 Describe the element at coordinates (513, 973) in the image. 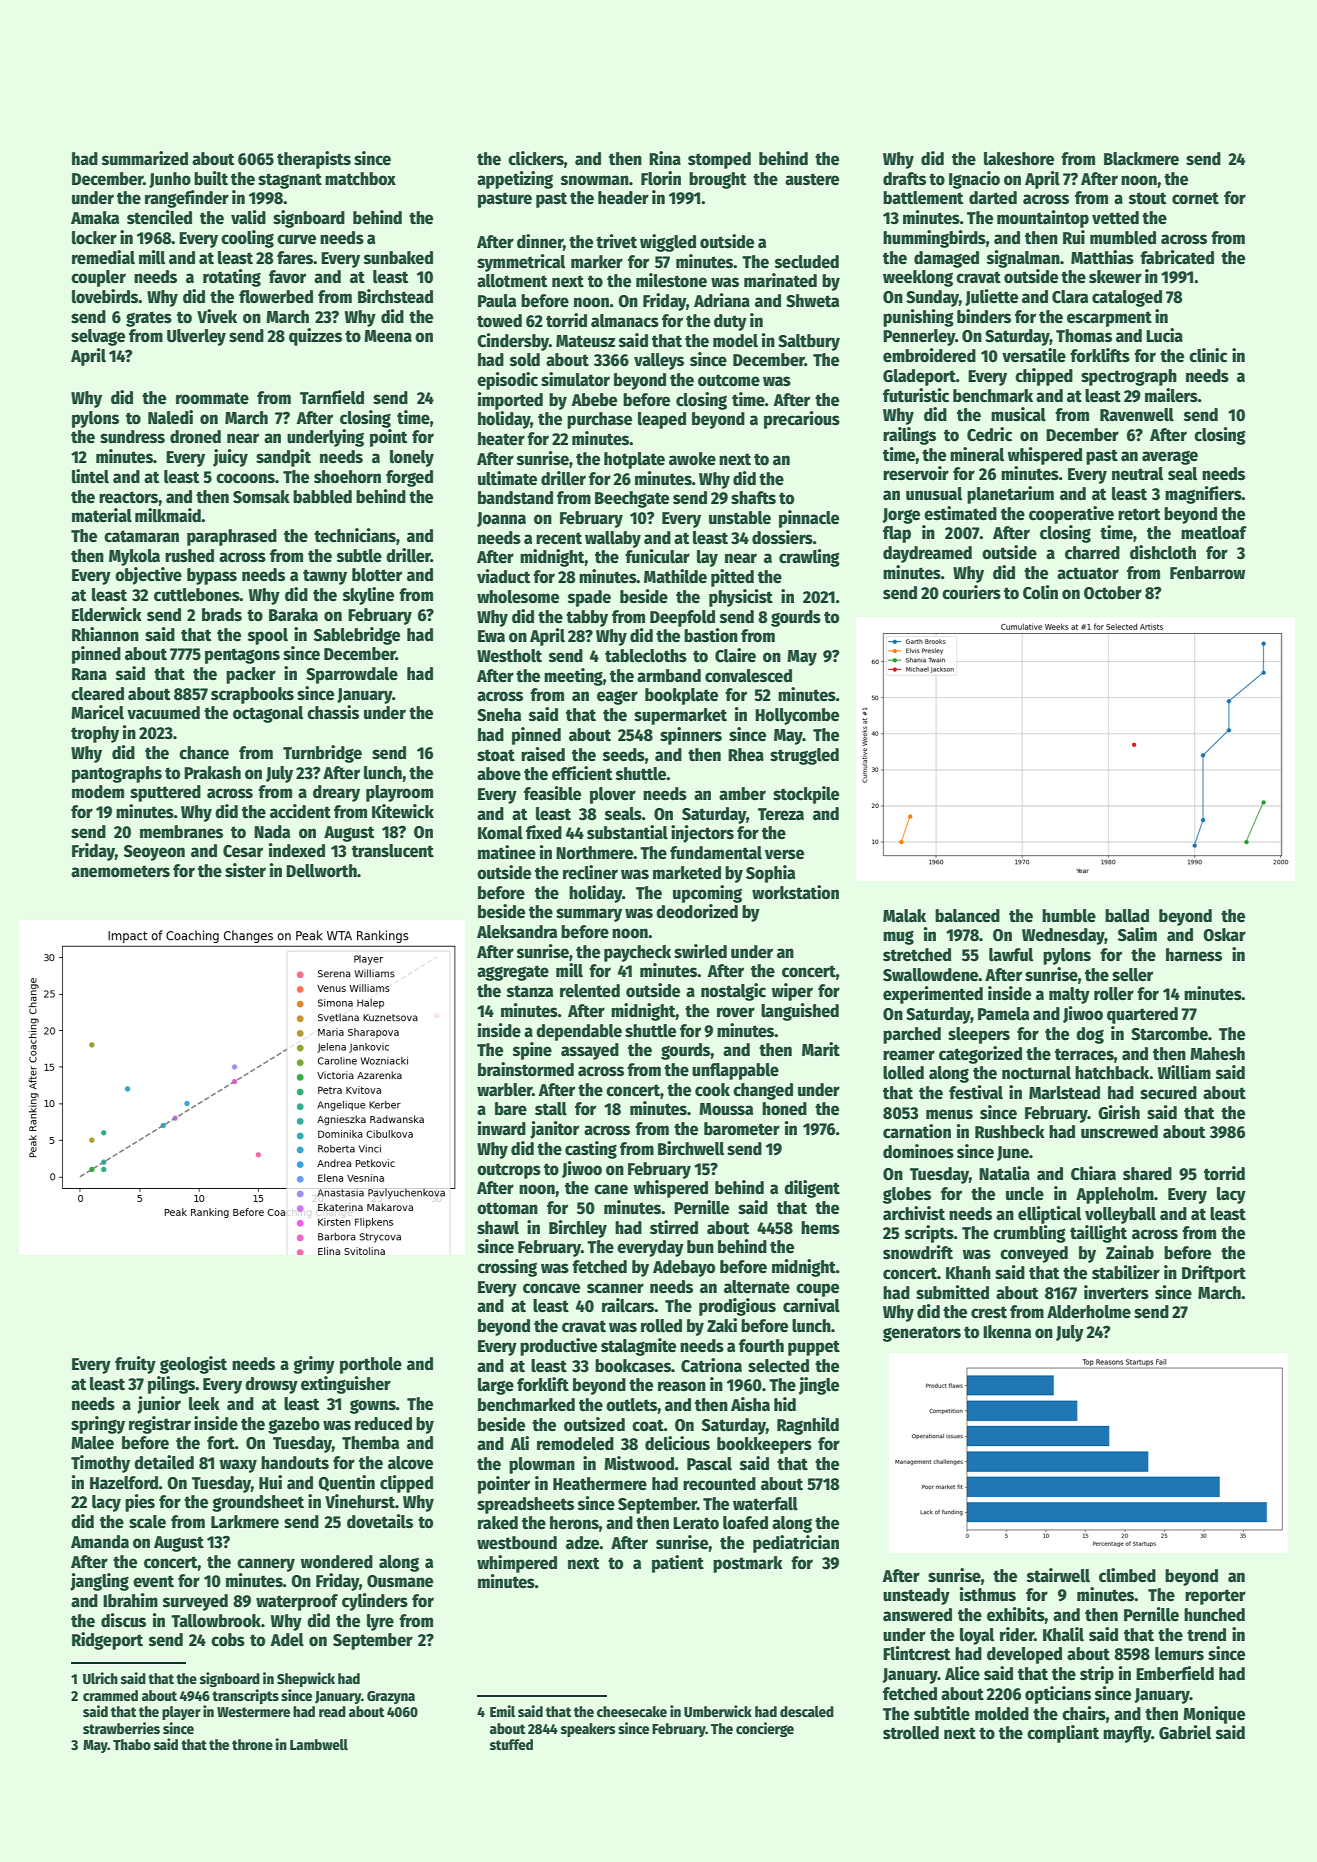

I see `aggregate` at that location.
